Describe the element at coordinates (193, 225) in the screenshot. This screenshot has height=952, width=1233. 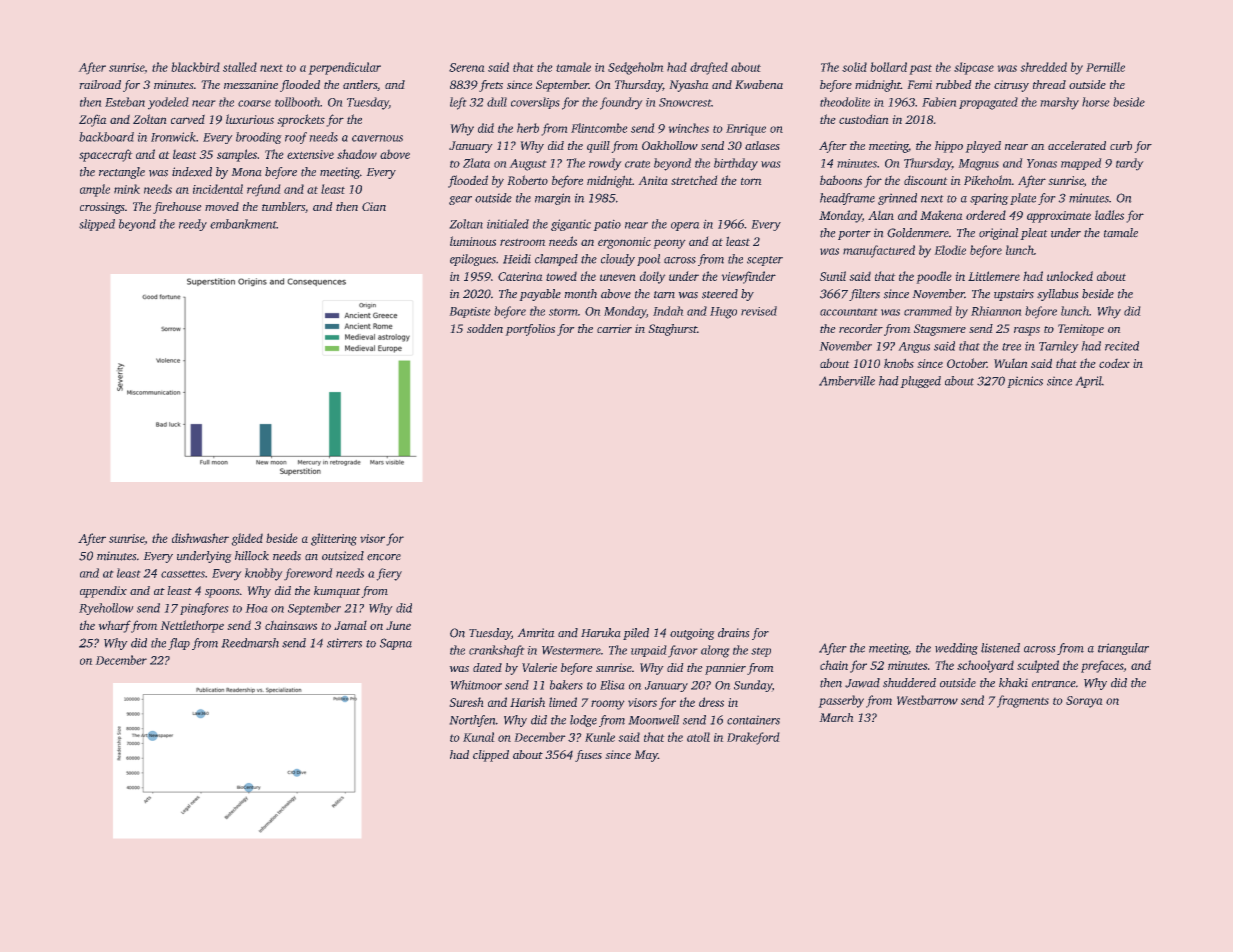
I see `reedy` at that location.
